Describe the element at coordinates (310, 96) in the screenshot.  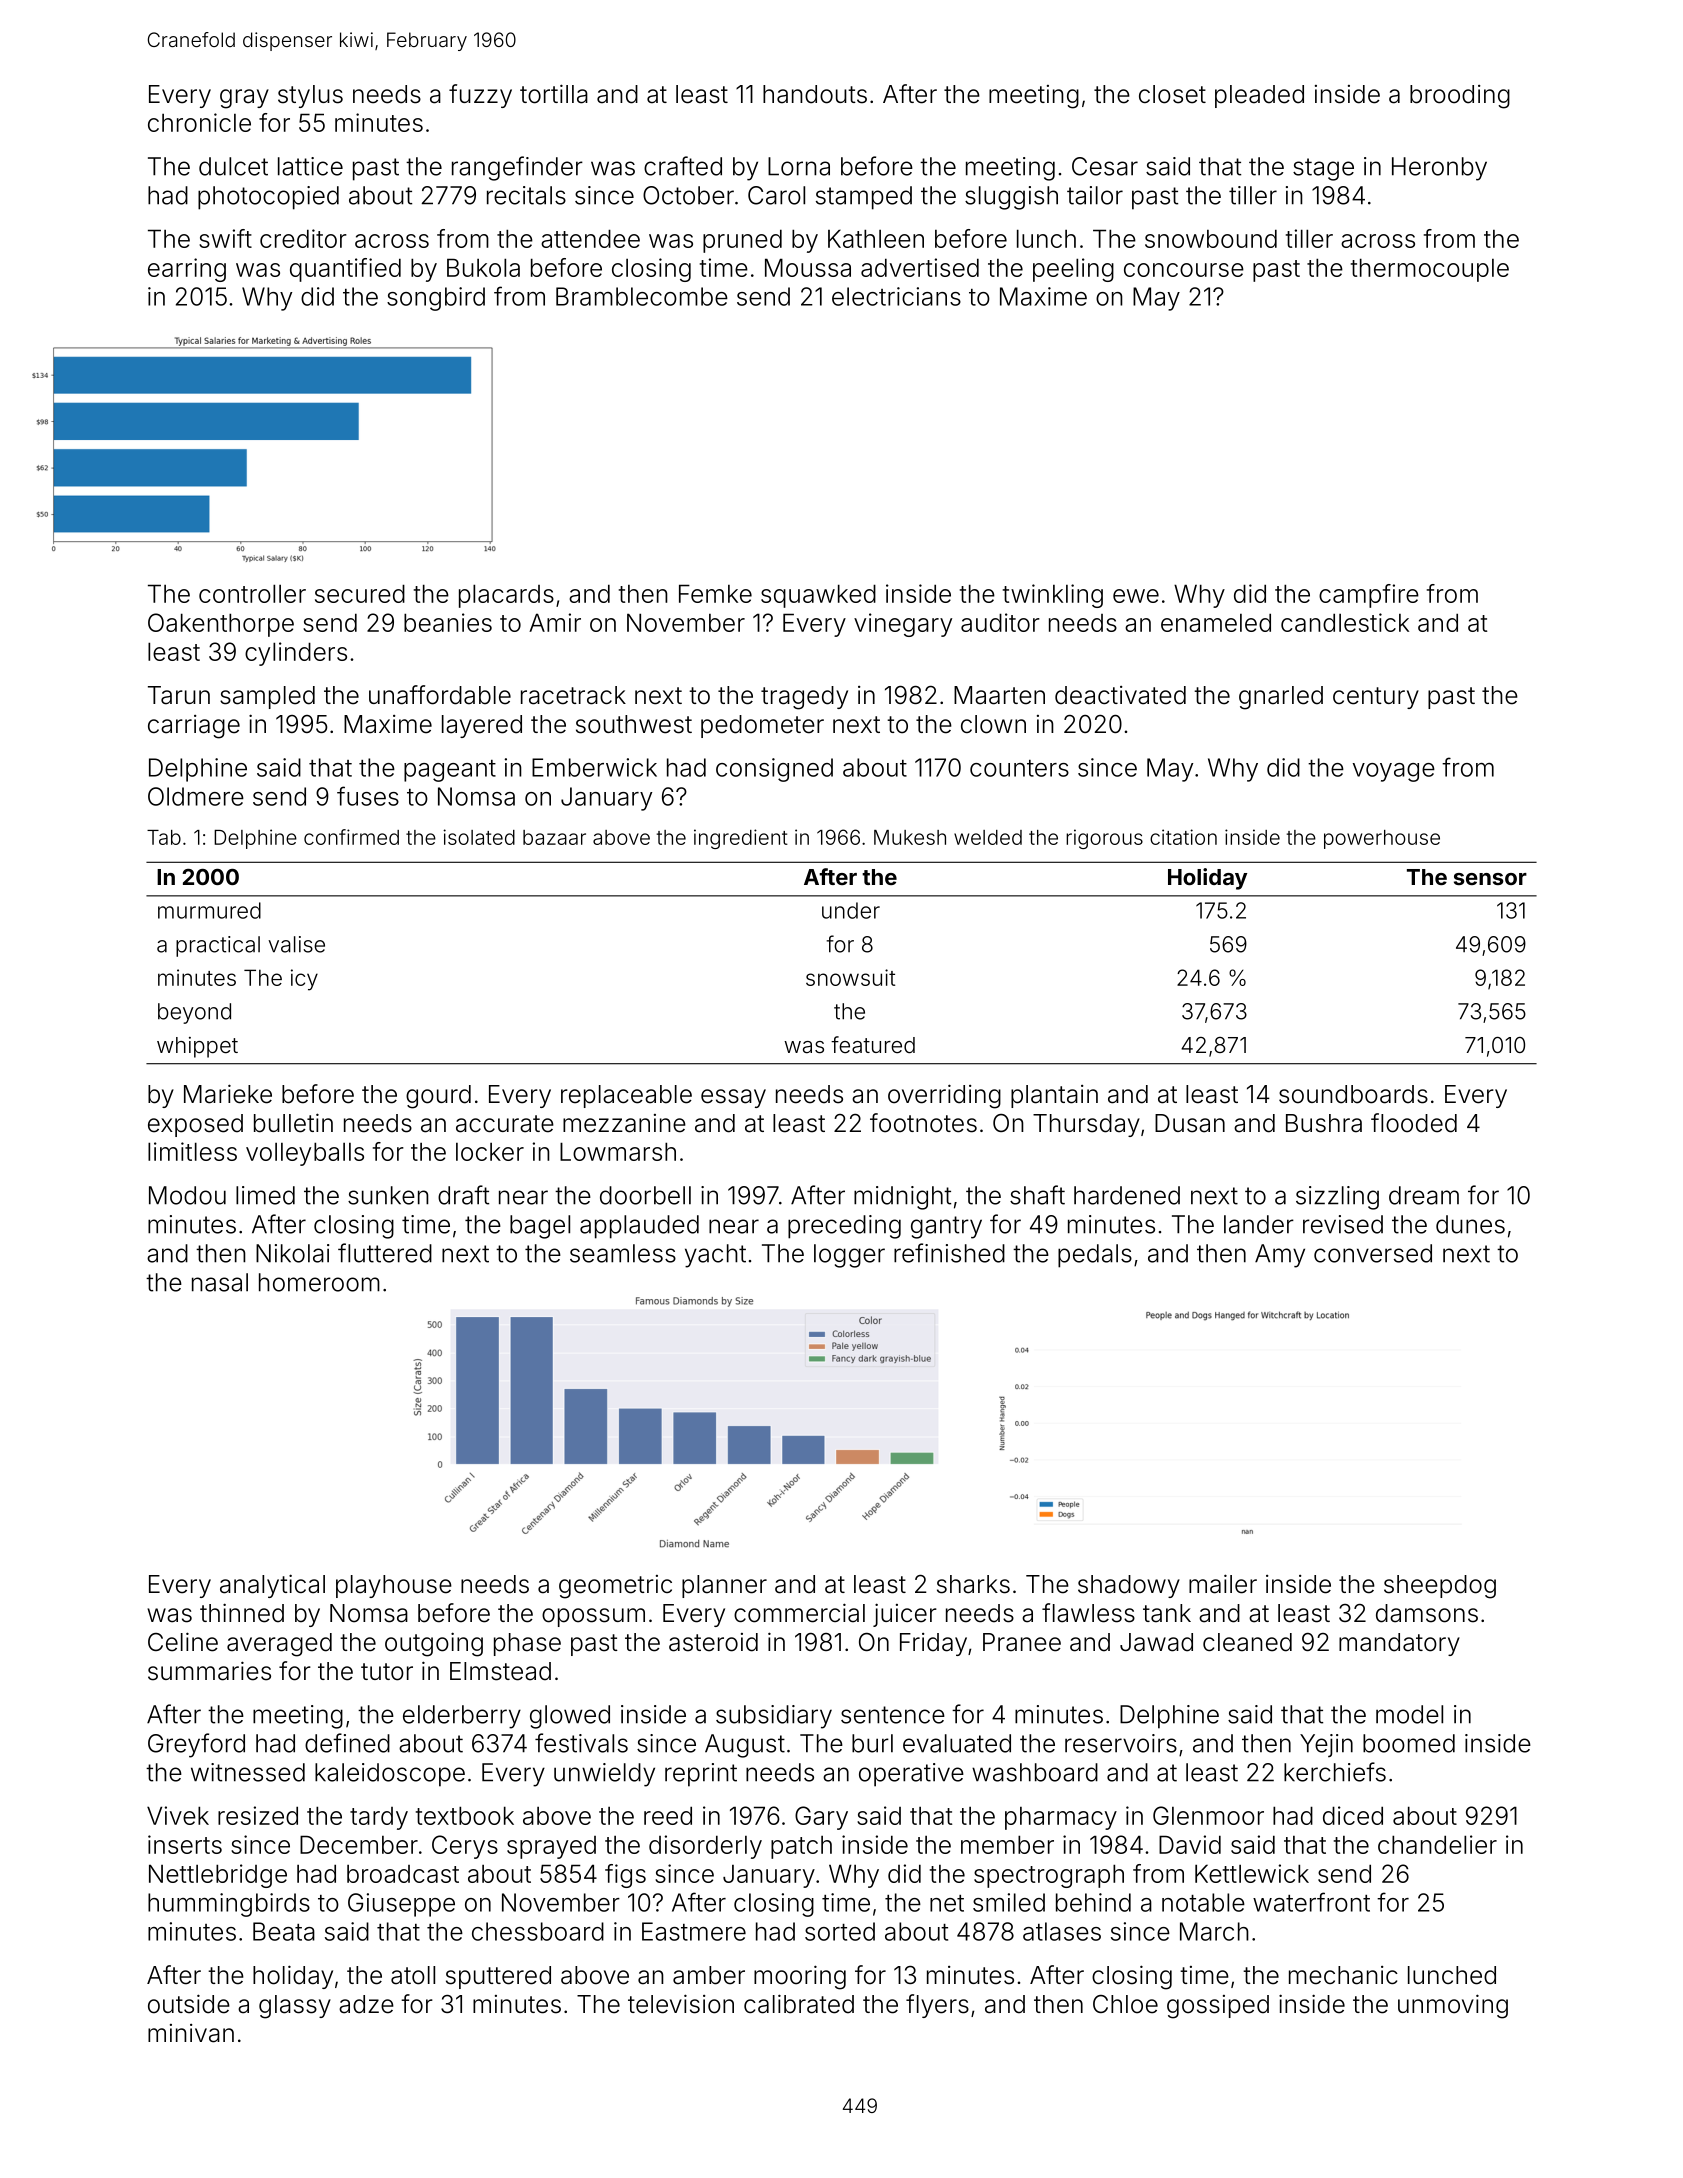
I see `stylus` at that location.
